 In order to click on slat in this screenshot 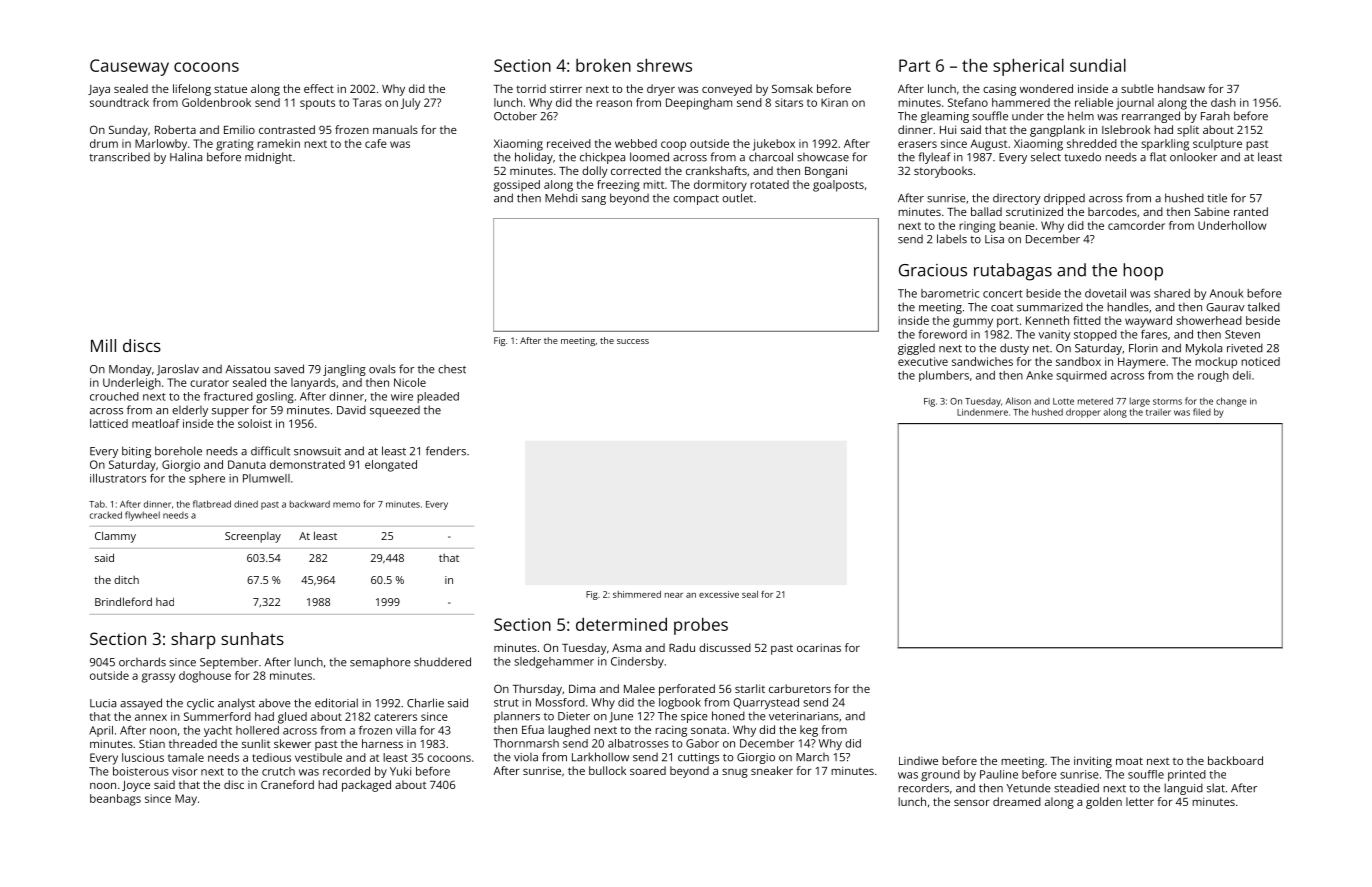, I will do `click(1216, 788)`.
